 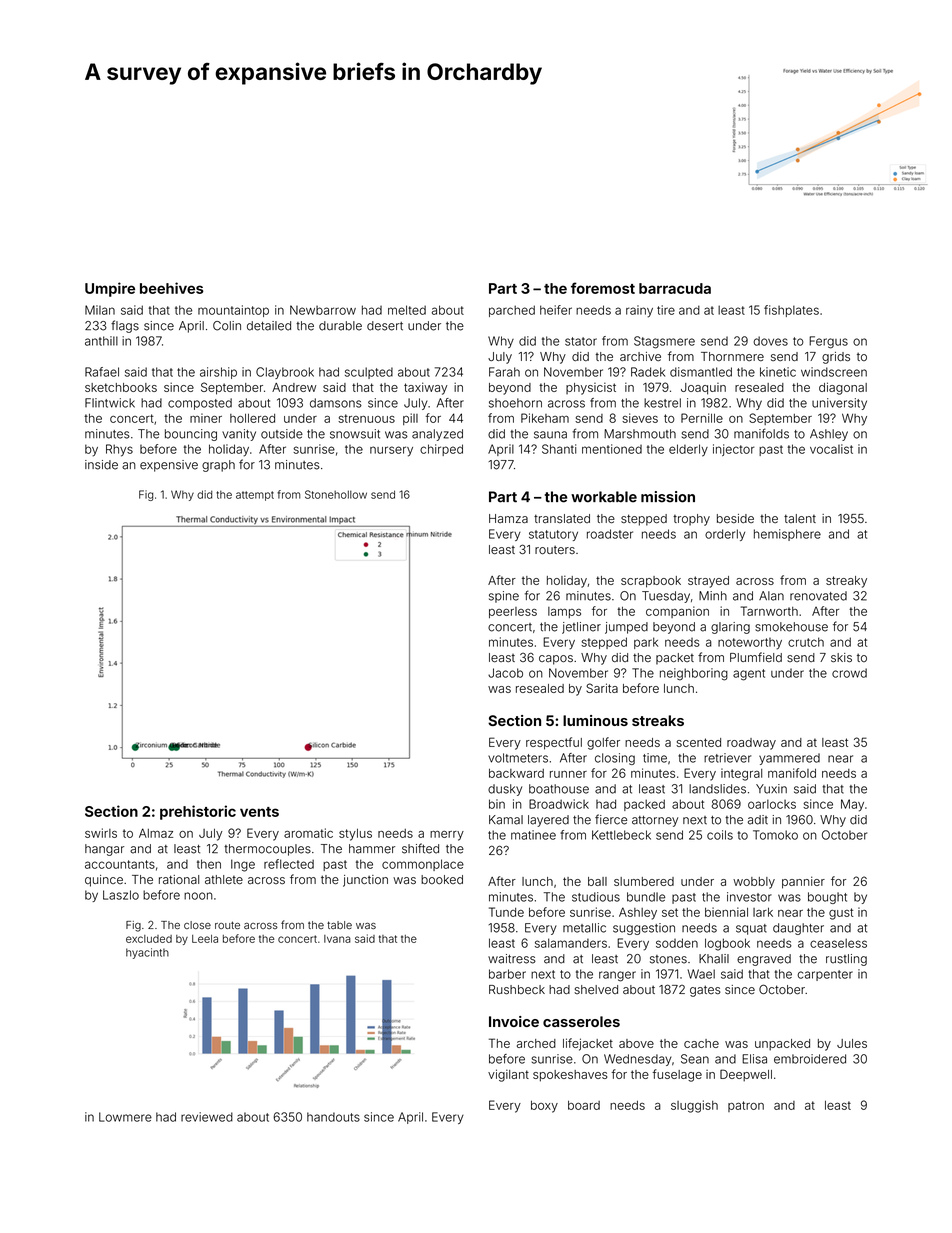 What do you see at coordinates (791, 311) in the page?
I see `fishplates` at bounding box center [791, 311].
